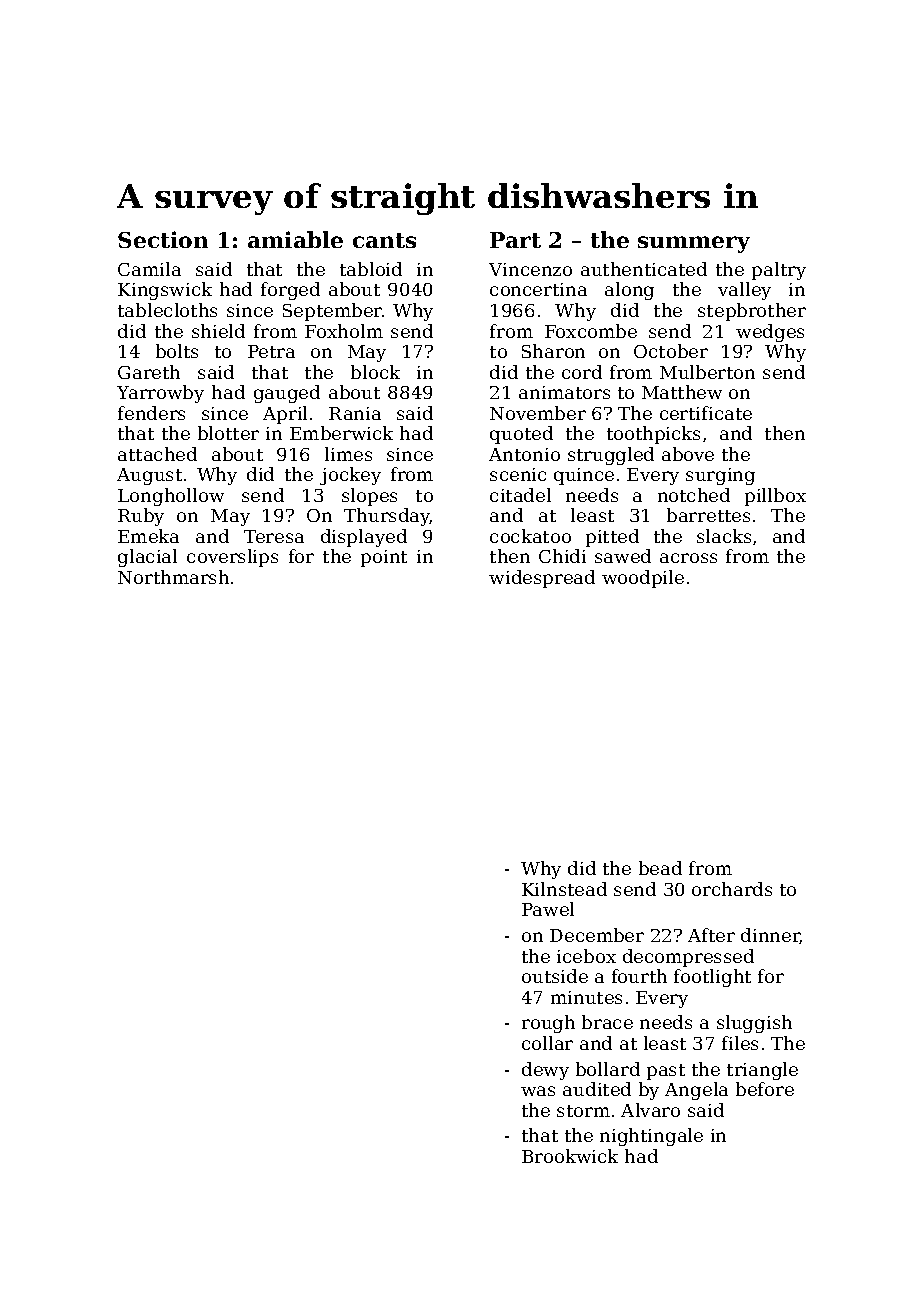  I want to click on Northmarsh, so click(173, 577).
